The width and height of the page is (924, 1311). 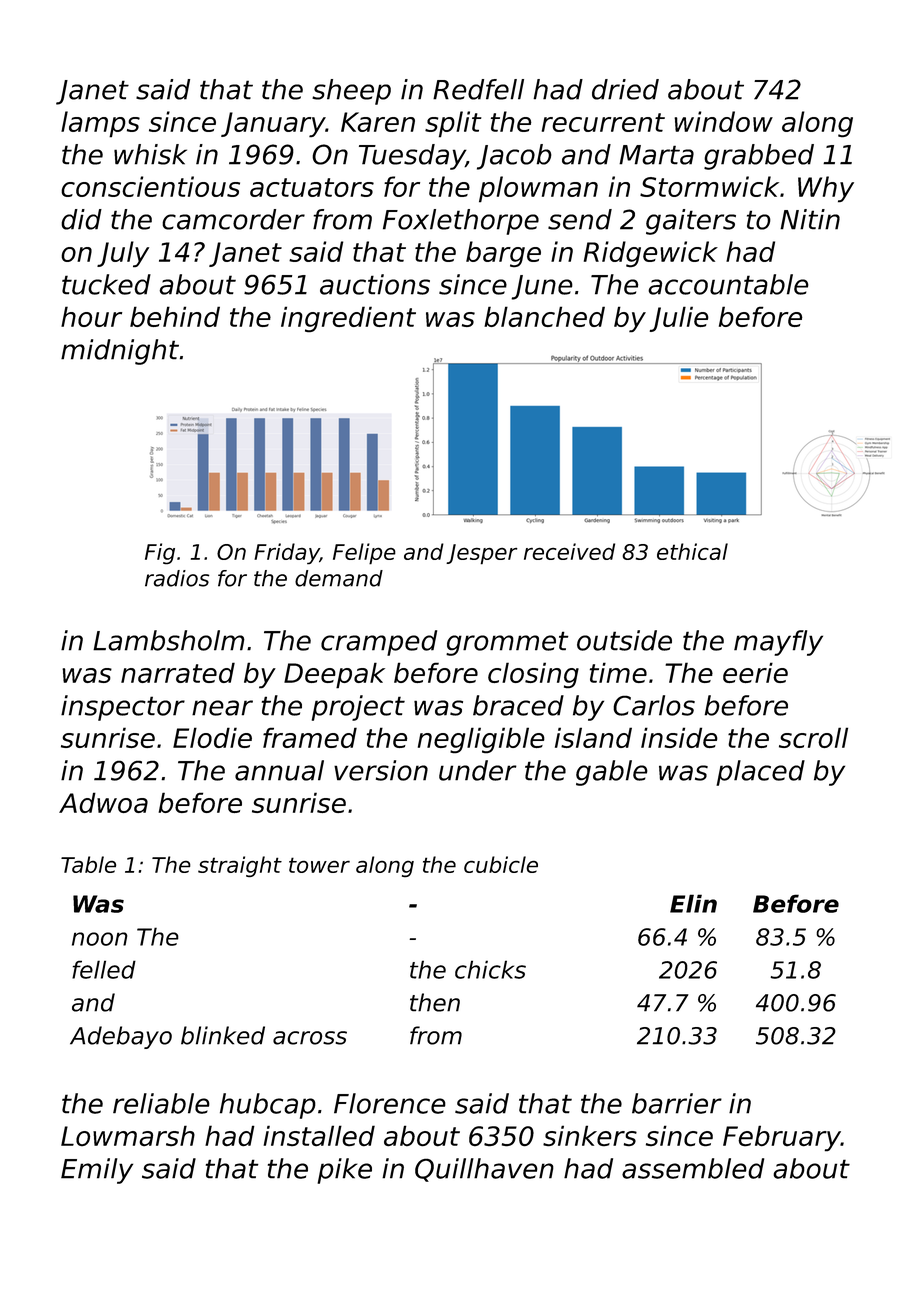 What do you see at coordinates (123, 708) in the page?
I see `inspector` at bounding box center [123, 708].
